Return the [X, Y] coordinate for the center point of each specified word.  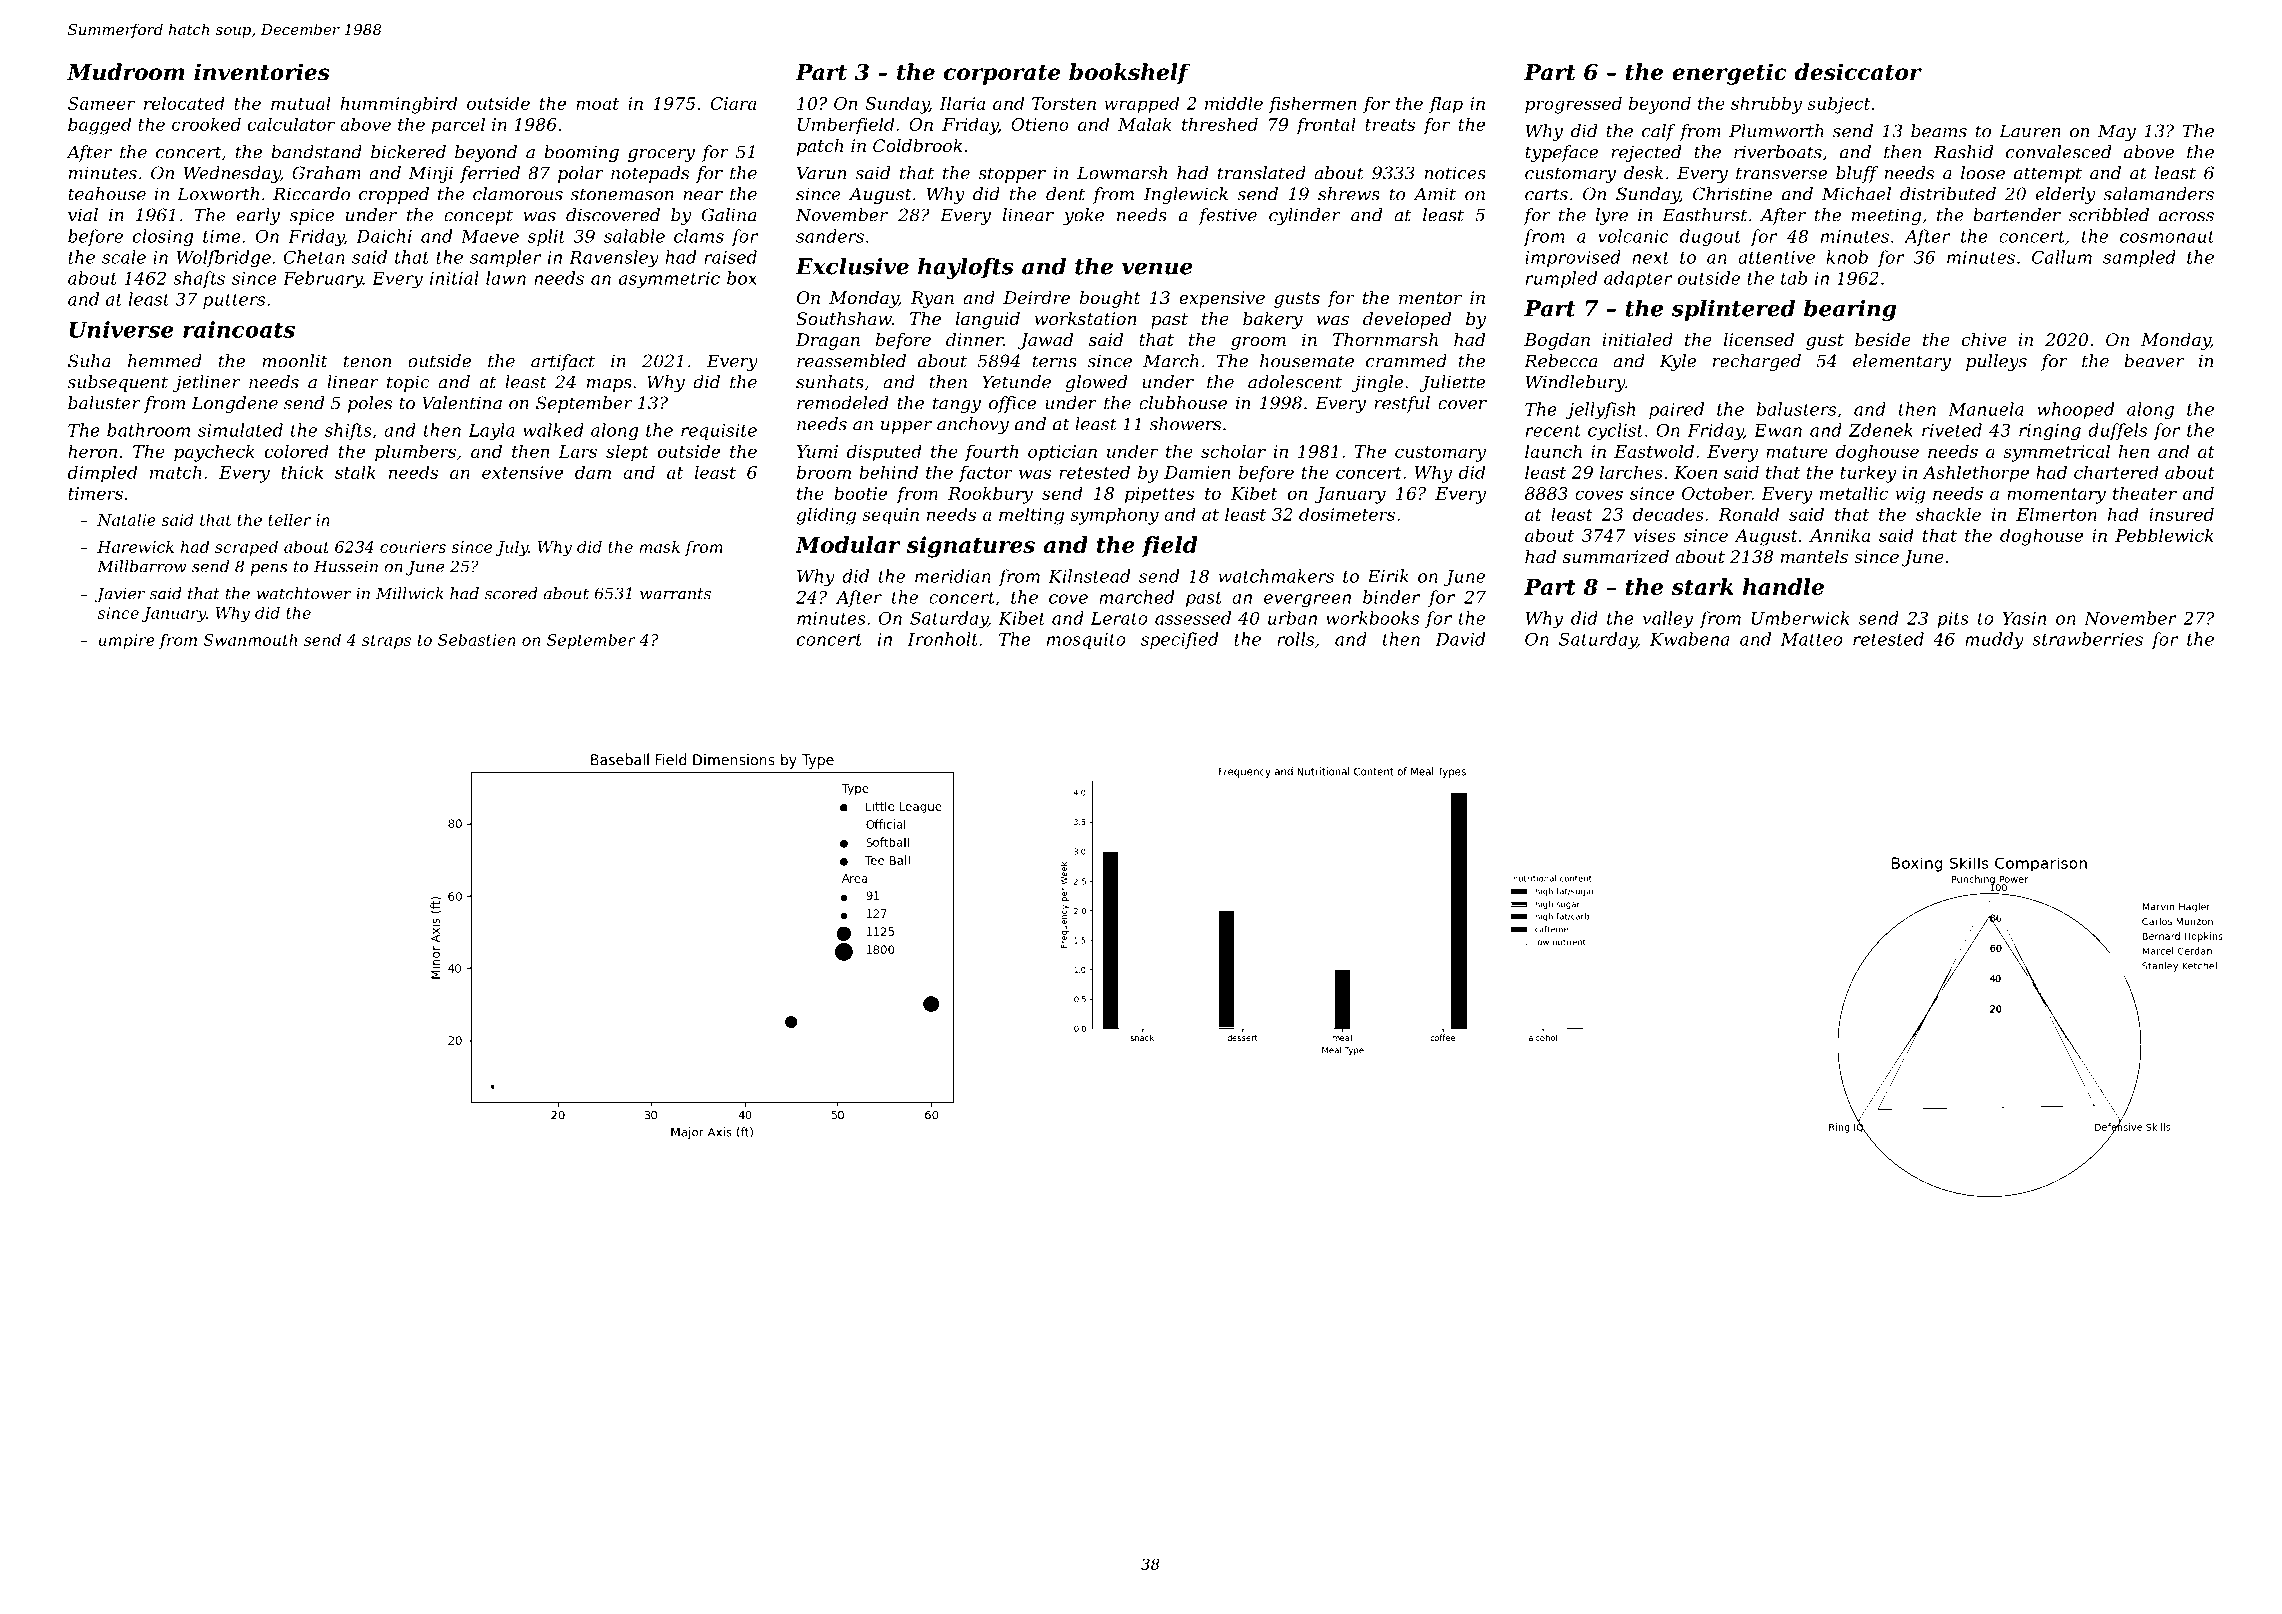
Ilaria [962, 103]
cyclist [1615, 432]
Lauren [2030, 131]
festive [1227, 216]
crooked [206, 124]
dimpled [102, 474]
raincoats [239, 329]
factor [986, 473]
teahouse [107, 194]
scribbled [2109, 215]
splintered [1733, 310]
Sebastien [477, 639]
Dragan [828, 341]
